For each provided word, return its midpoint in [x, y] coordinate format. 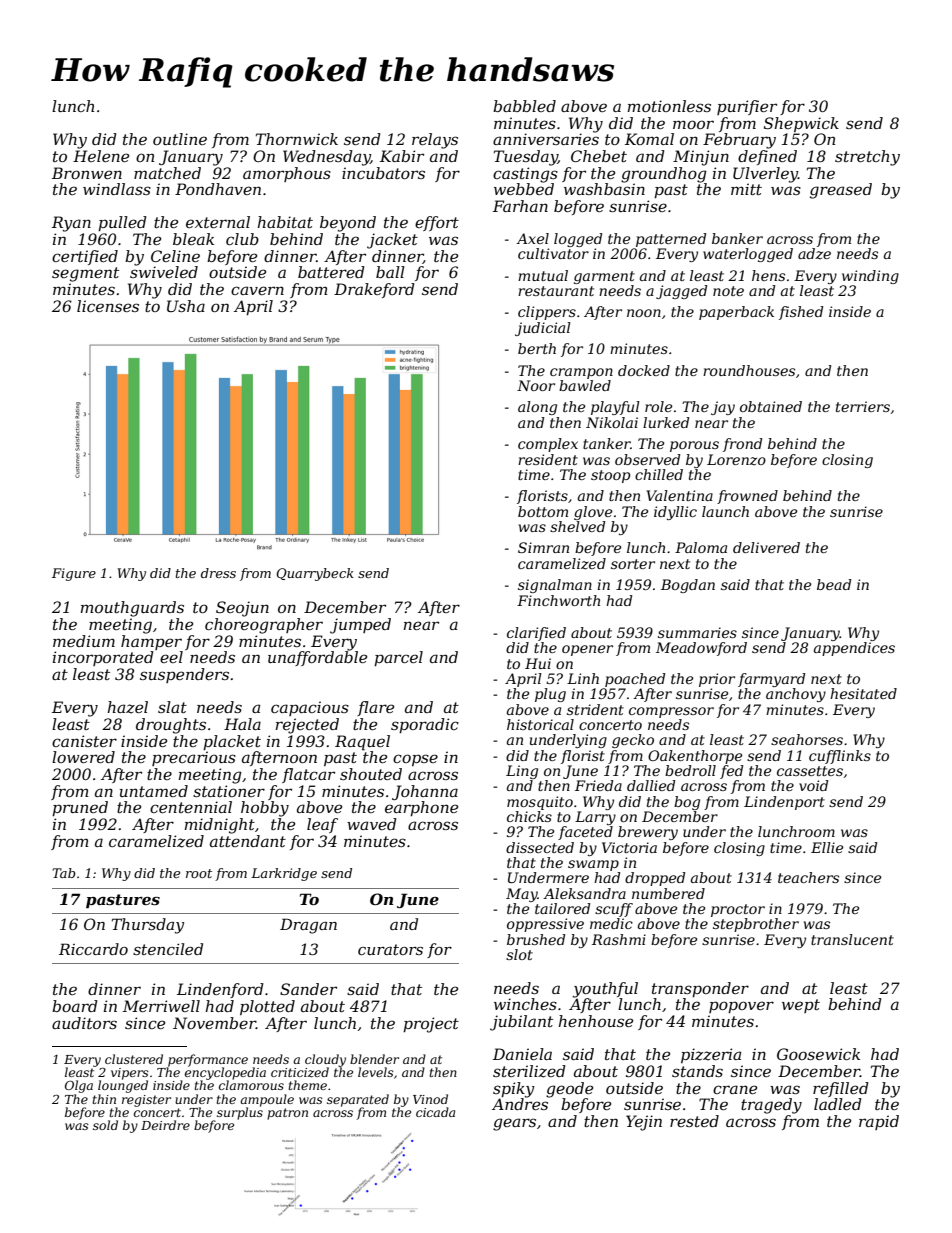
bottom [543, 511]
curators [390, 949]
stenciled [168, 949]
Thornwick [297, 139]
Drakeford [374, 290]
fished [801, 313]
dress [218, 573]
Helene [101, 156]
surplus [240, 1113]
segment [85, 274]
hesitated [863, 693]
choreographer [264, 626]
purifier [747, 107]
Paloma [701, 547]
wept [801, 1006]
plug [550, 695]
